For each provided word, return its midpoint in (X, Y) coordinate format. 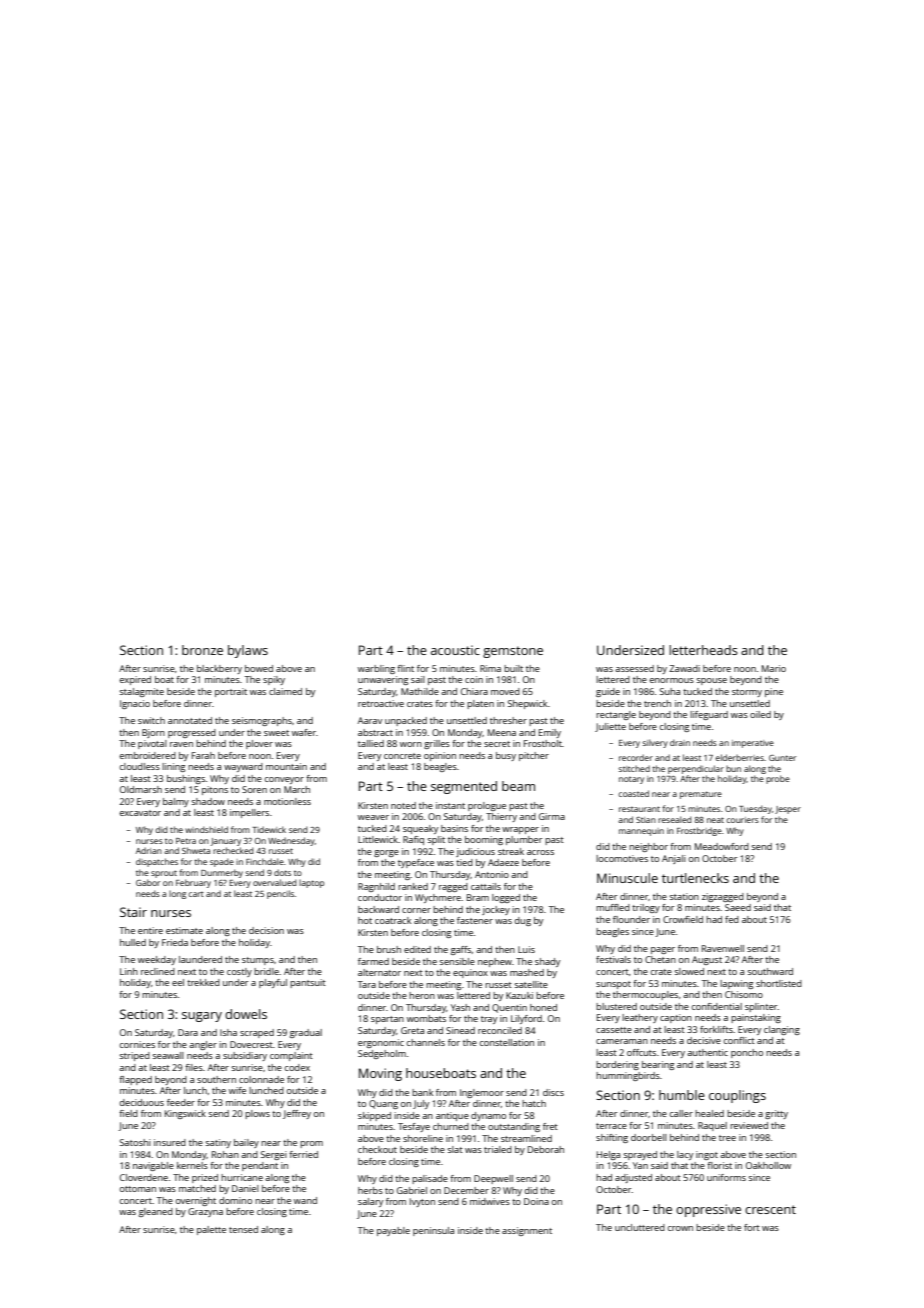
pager (663, 950)
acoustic (455, 650)
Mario (774, 668)
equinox (470, 973)
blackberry (219, 669)
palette (211, 1230)
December (466, 1190)
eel (178, 982)
